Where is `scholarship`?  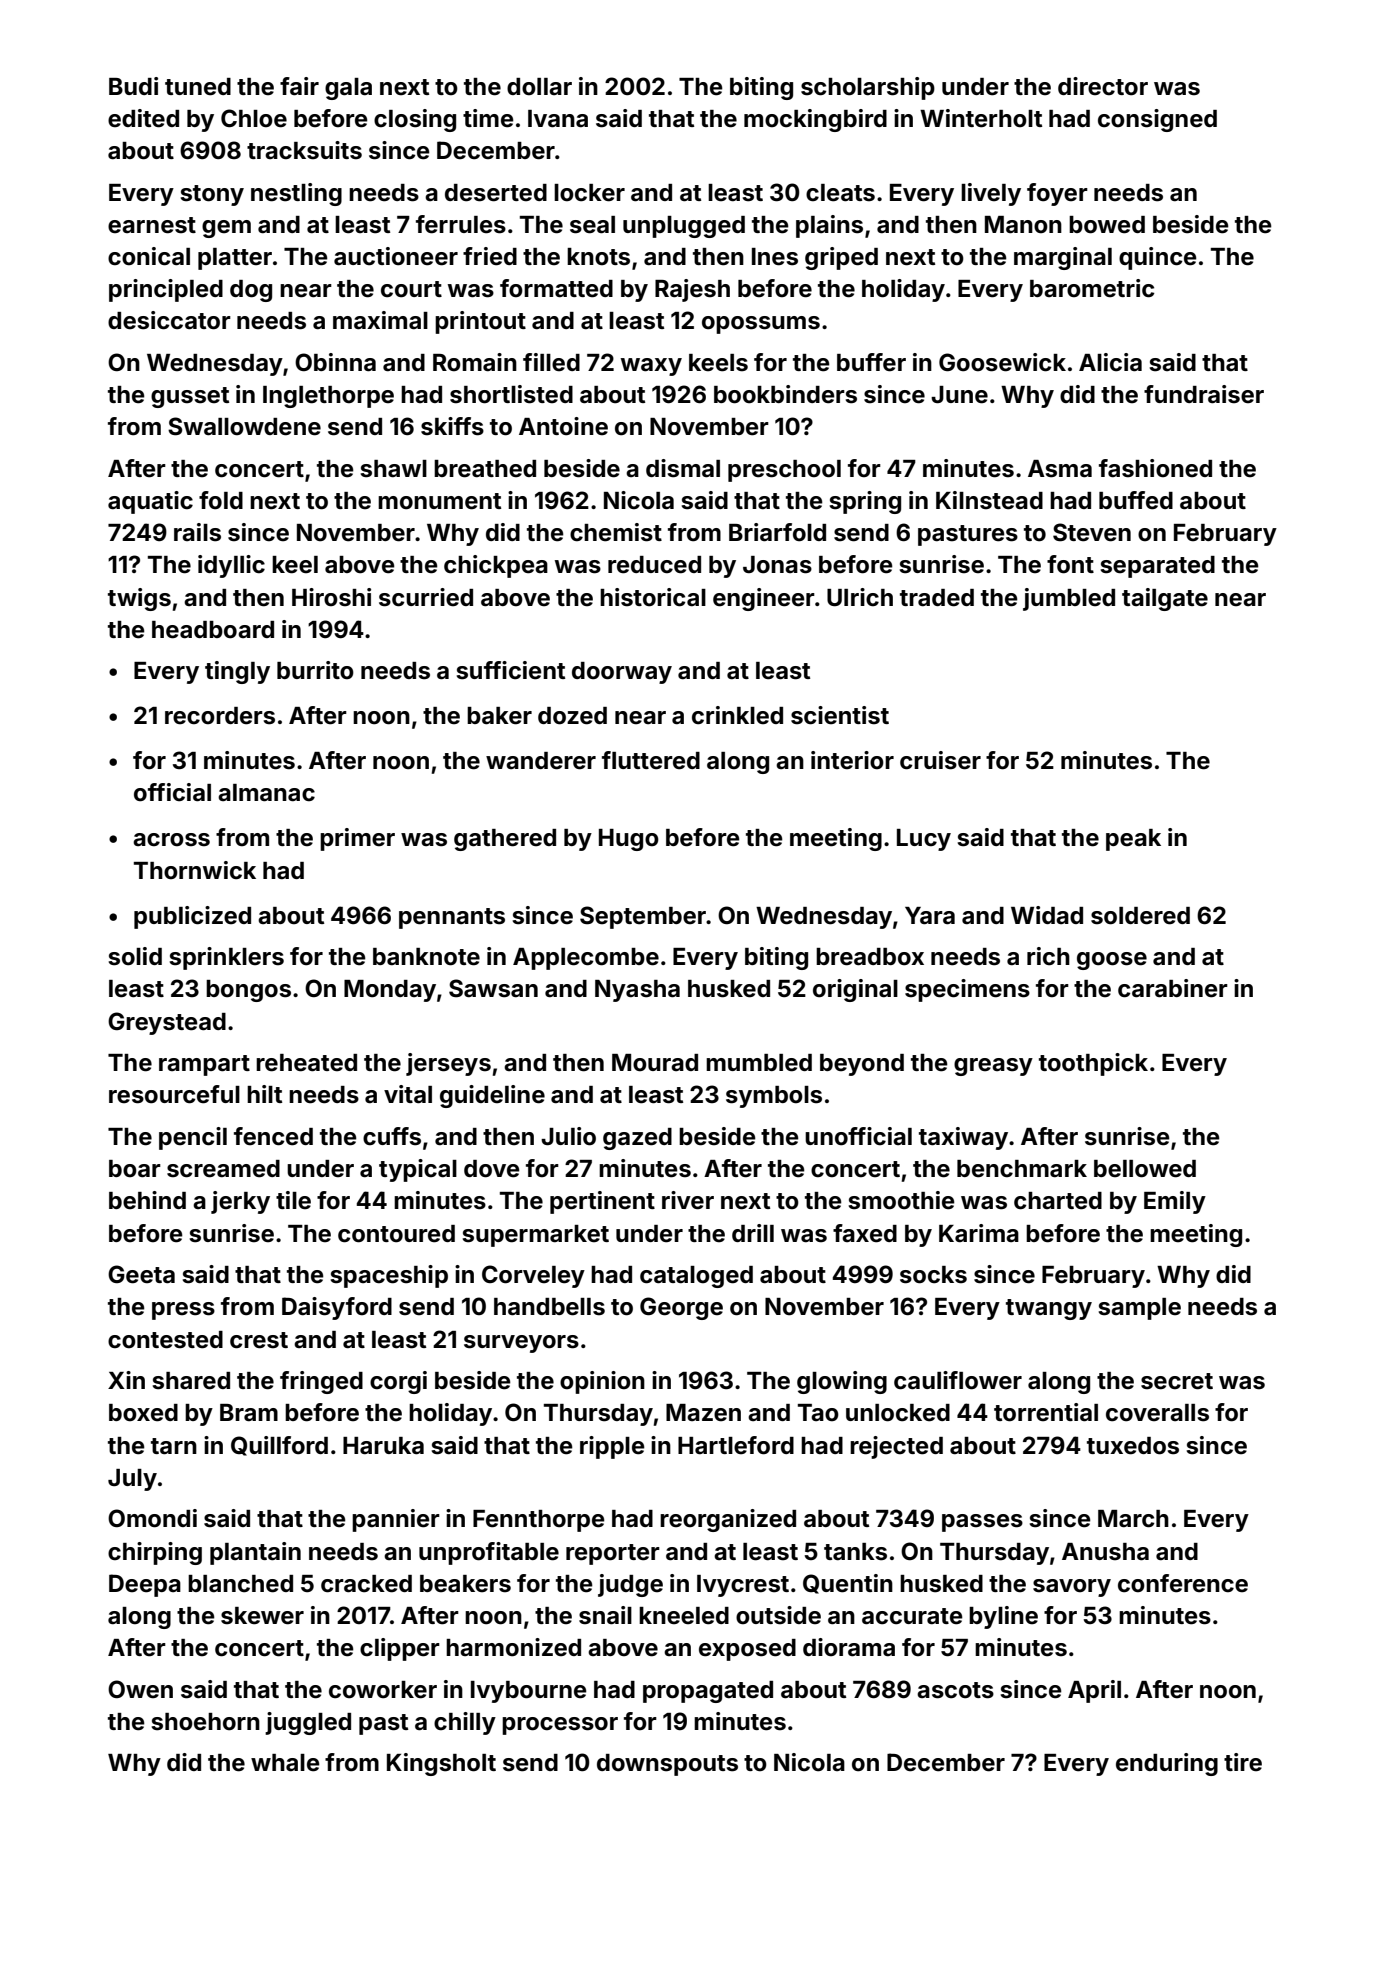 scholarship is located at coordinates (868, 88).
